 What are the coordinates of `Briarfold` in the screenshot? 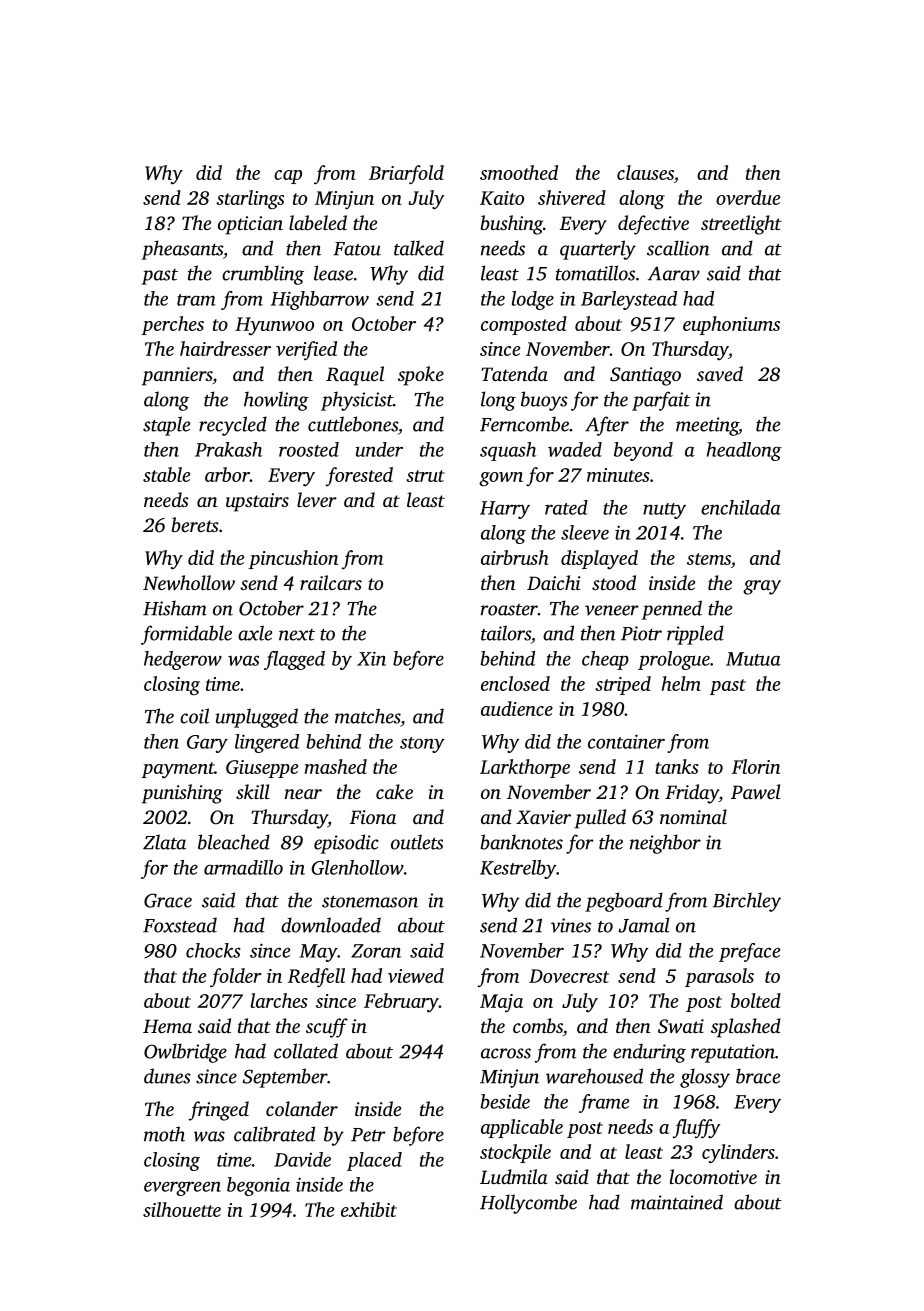 It's located at (406, 174).
